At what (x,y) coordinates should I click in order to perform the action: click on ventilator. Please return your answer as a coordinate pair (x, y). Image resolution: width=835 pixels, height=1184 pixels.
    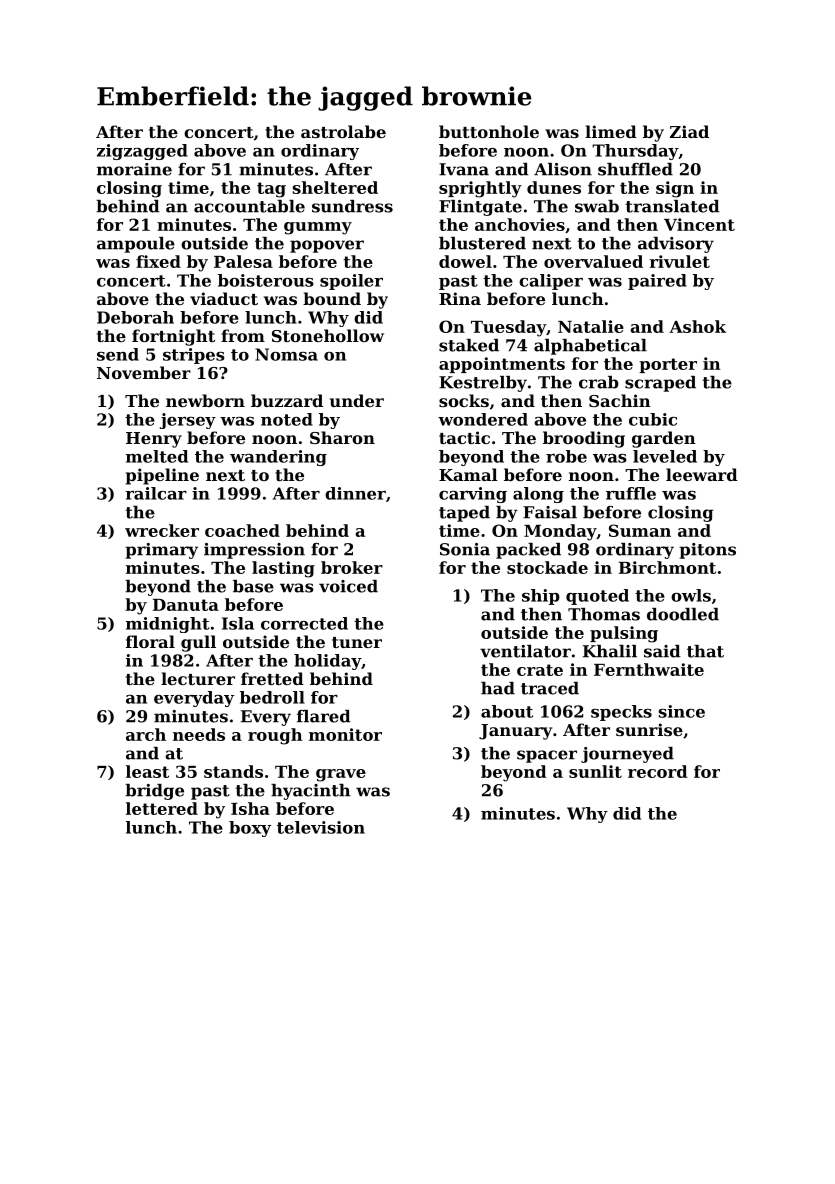
    Looking at the image, I should click on (525, 651).
